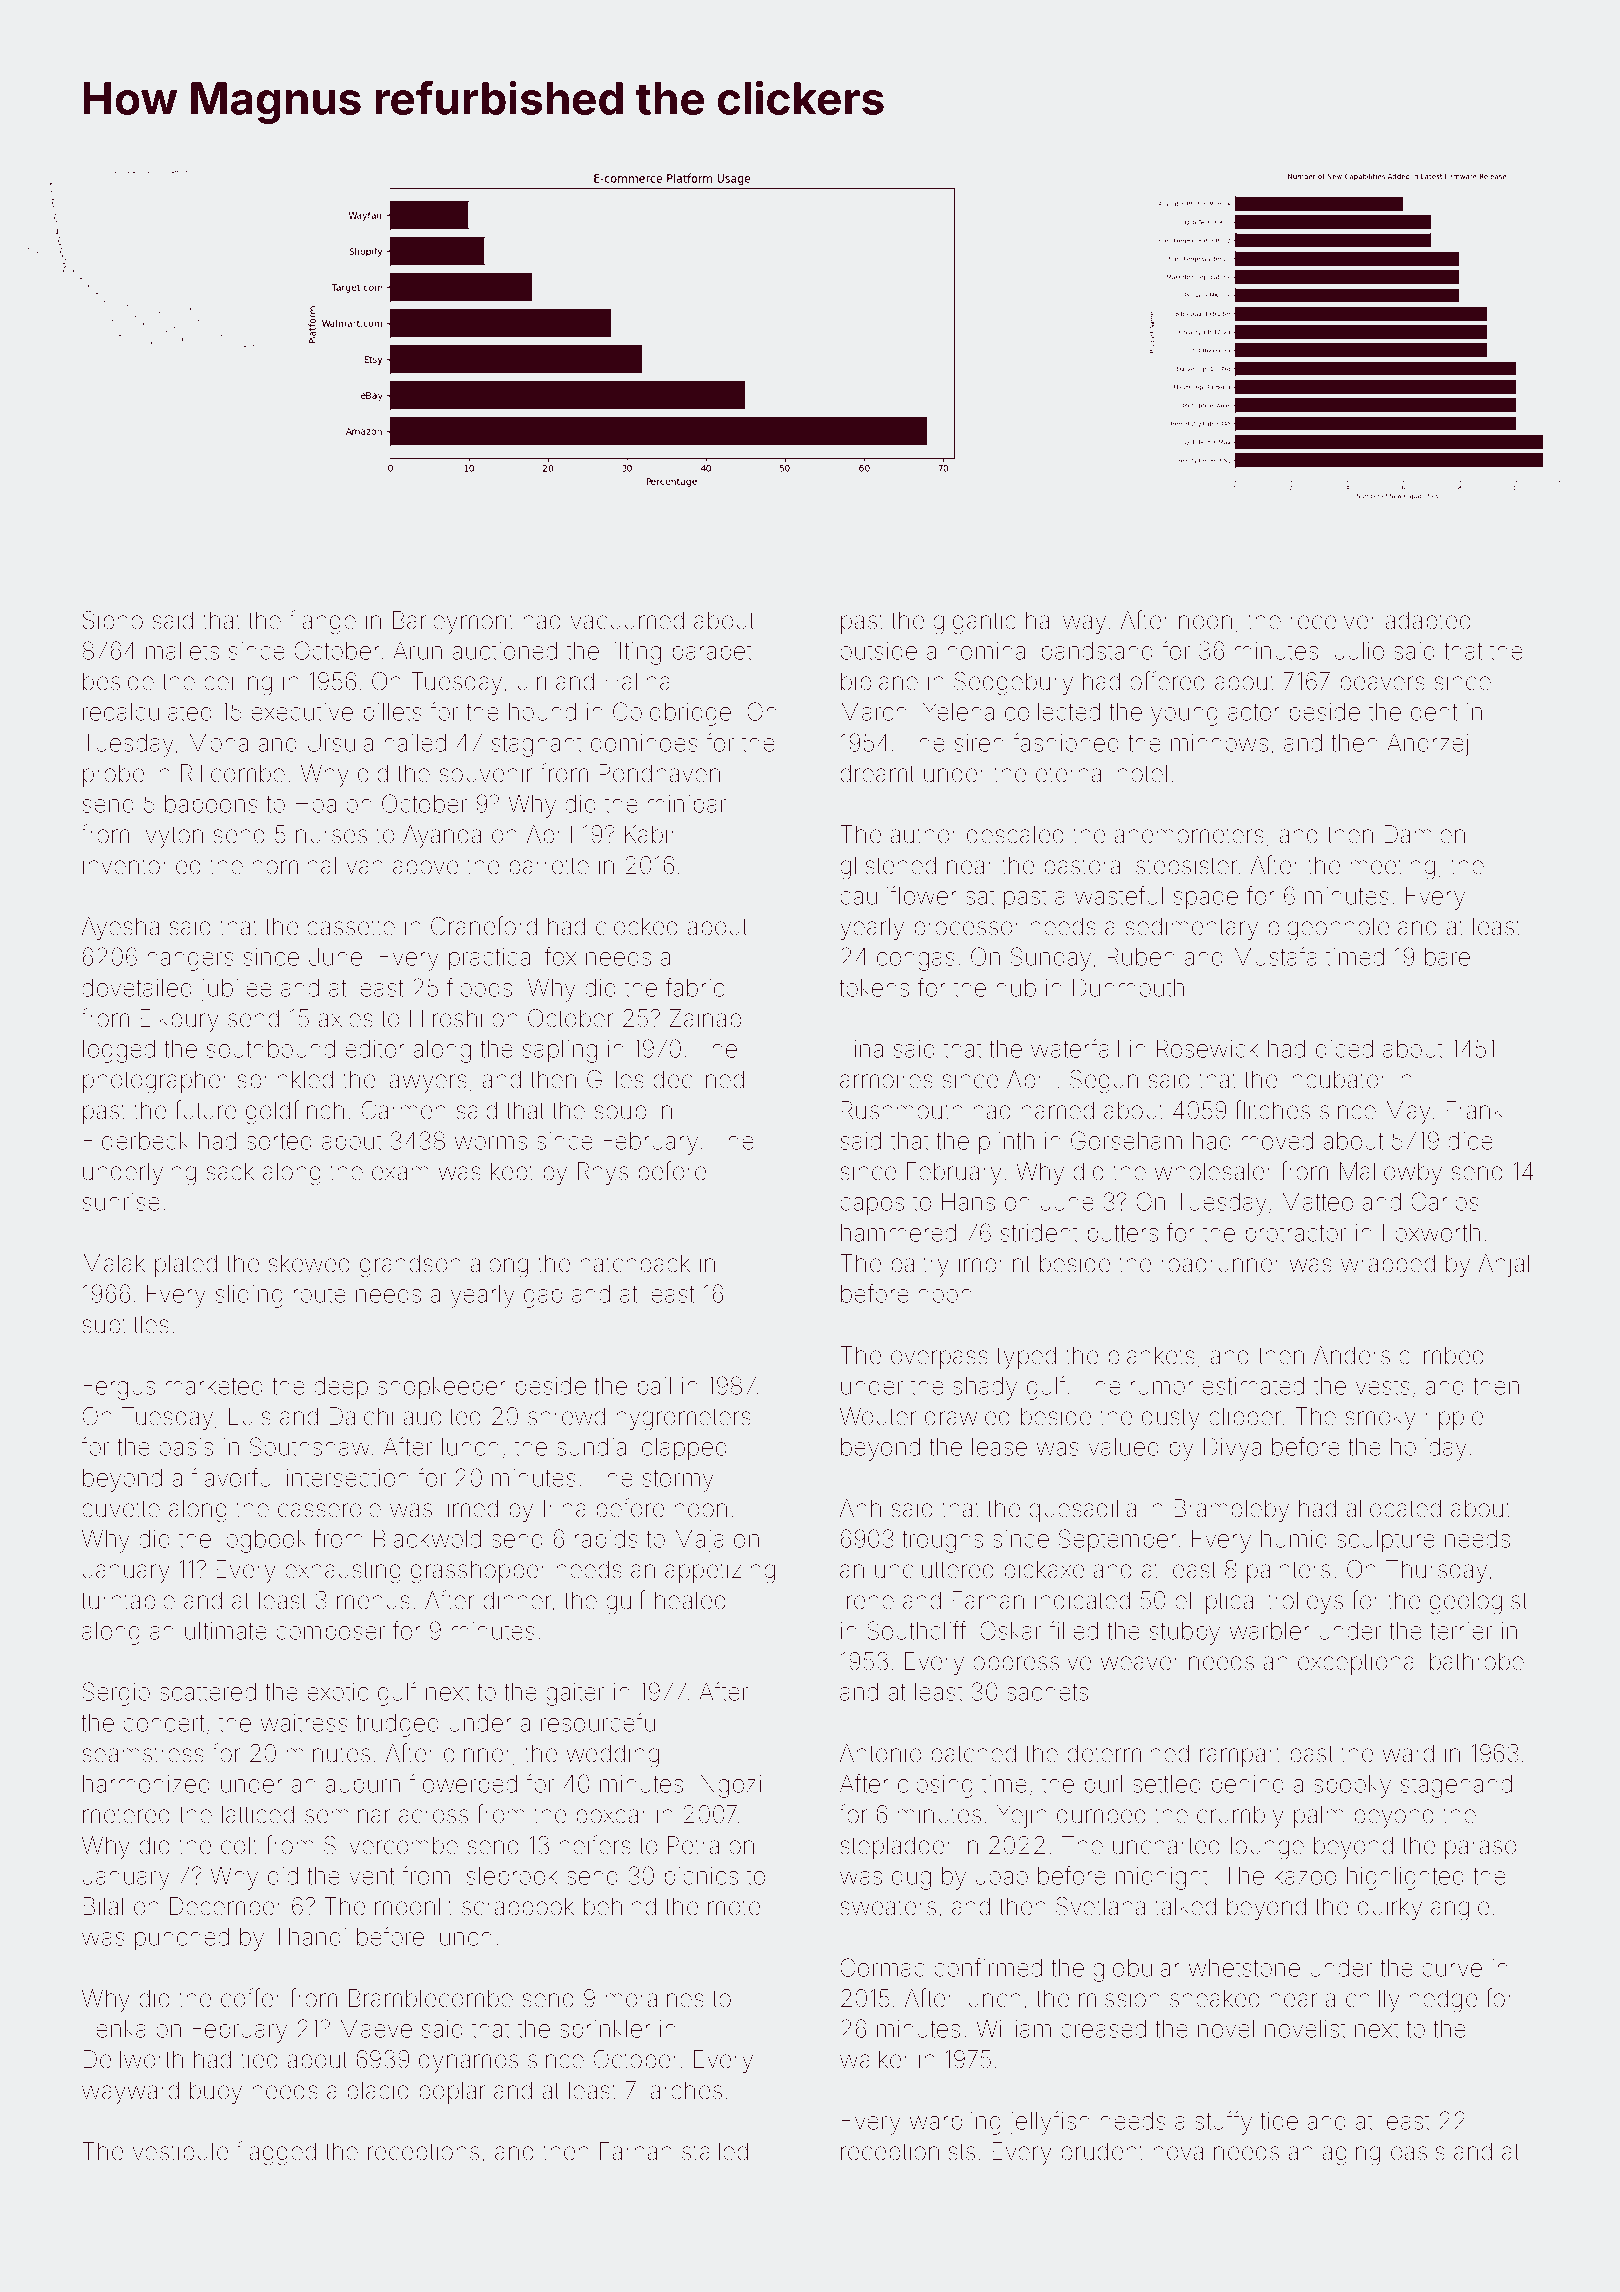 This screenshot has height=2292, width=1620. What do you see at coordinates (684, 1449) in the screenshot?
I see `clapped` at bounding box center [684, 1449].
